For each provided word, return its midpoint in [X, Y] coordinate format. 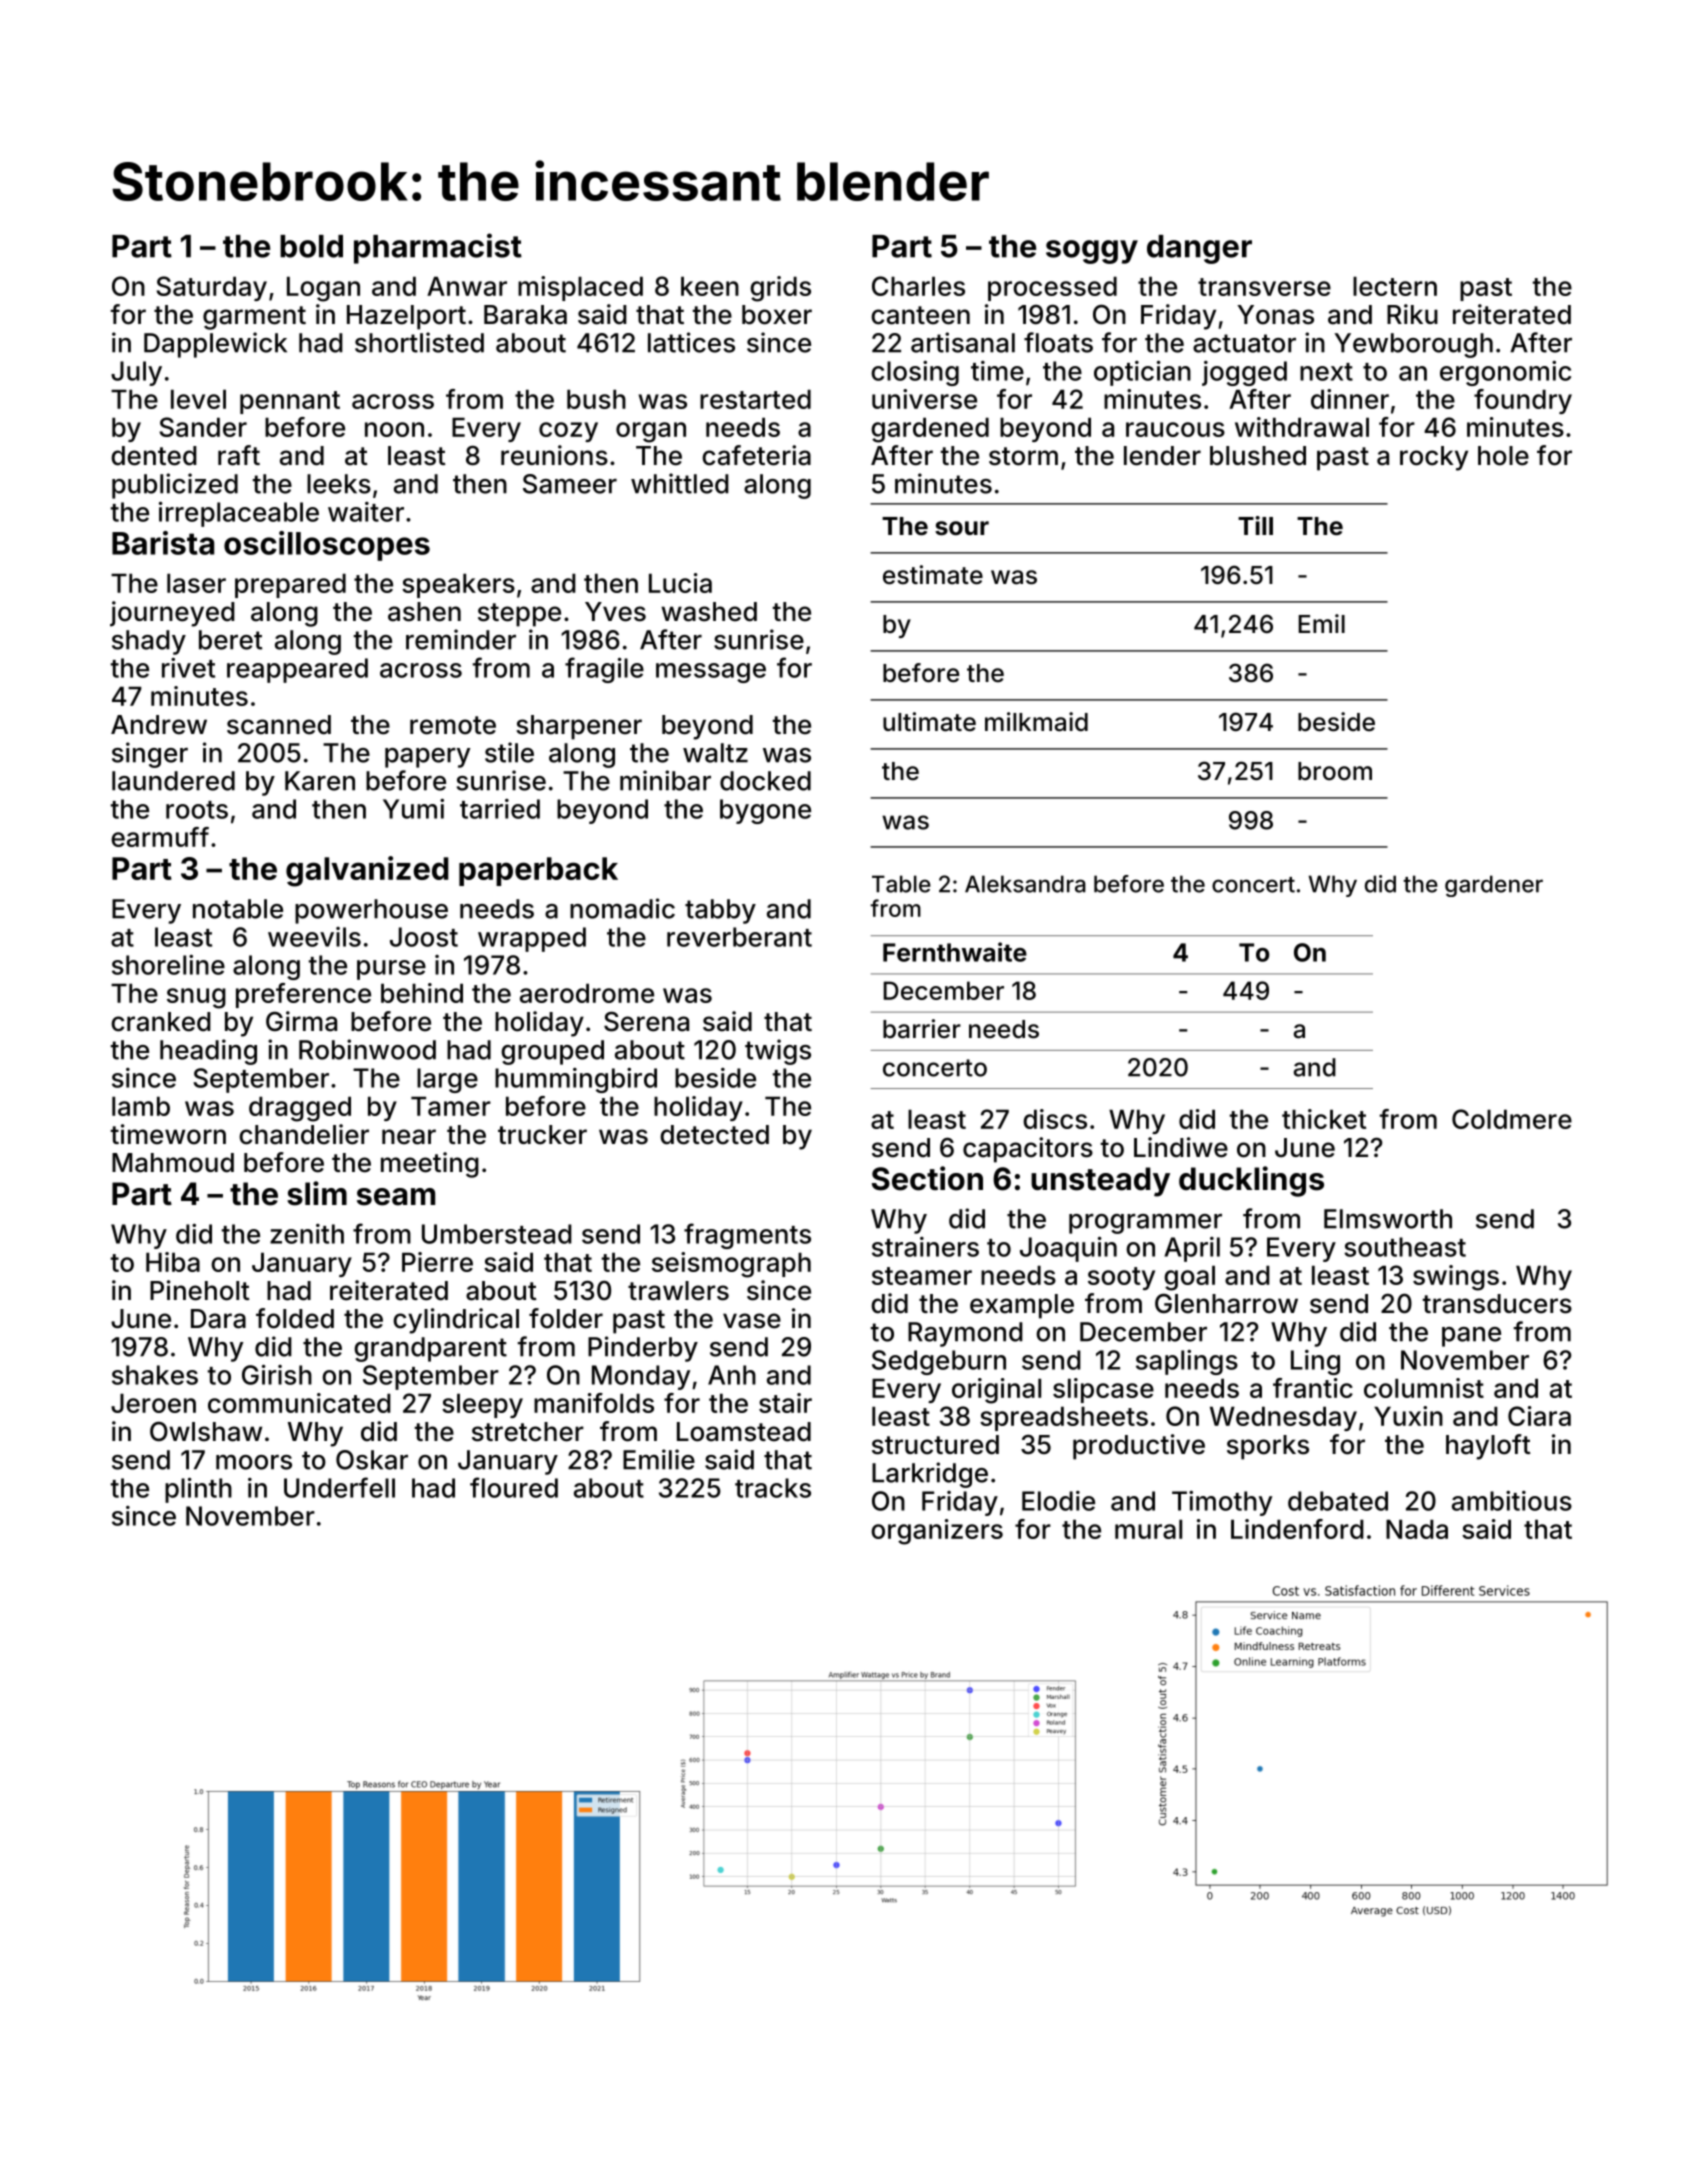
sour [962, 528]
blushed [1258, 456]
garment [254, 318]
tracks [773, 1488]
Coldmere [1512, 1119]
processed [1052, 288]
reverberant [739, 937]
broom [1335, 771]
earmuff [160, 837]
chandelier [304, 1134]
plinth [198, 1490]
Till [1255, 525]
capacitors [1028, 1150]
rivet [188, 668]
